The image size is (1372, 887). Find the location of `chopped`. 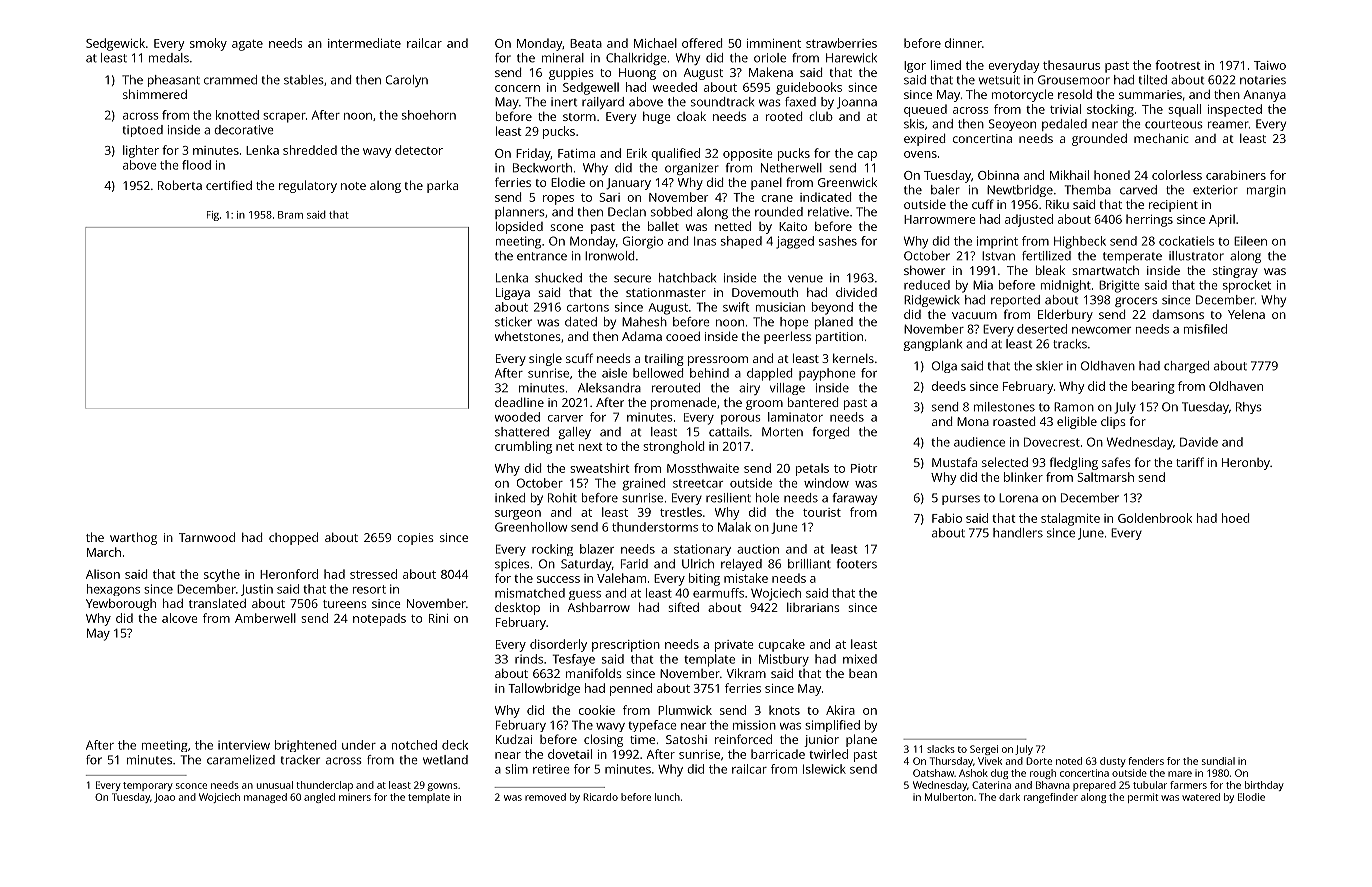

chopped is located at coordinates (293, 538).
